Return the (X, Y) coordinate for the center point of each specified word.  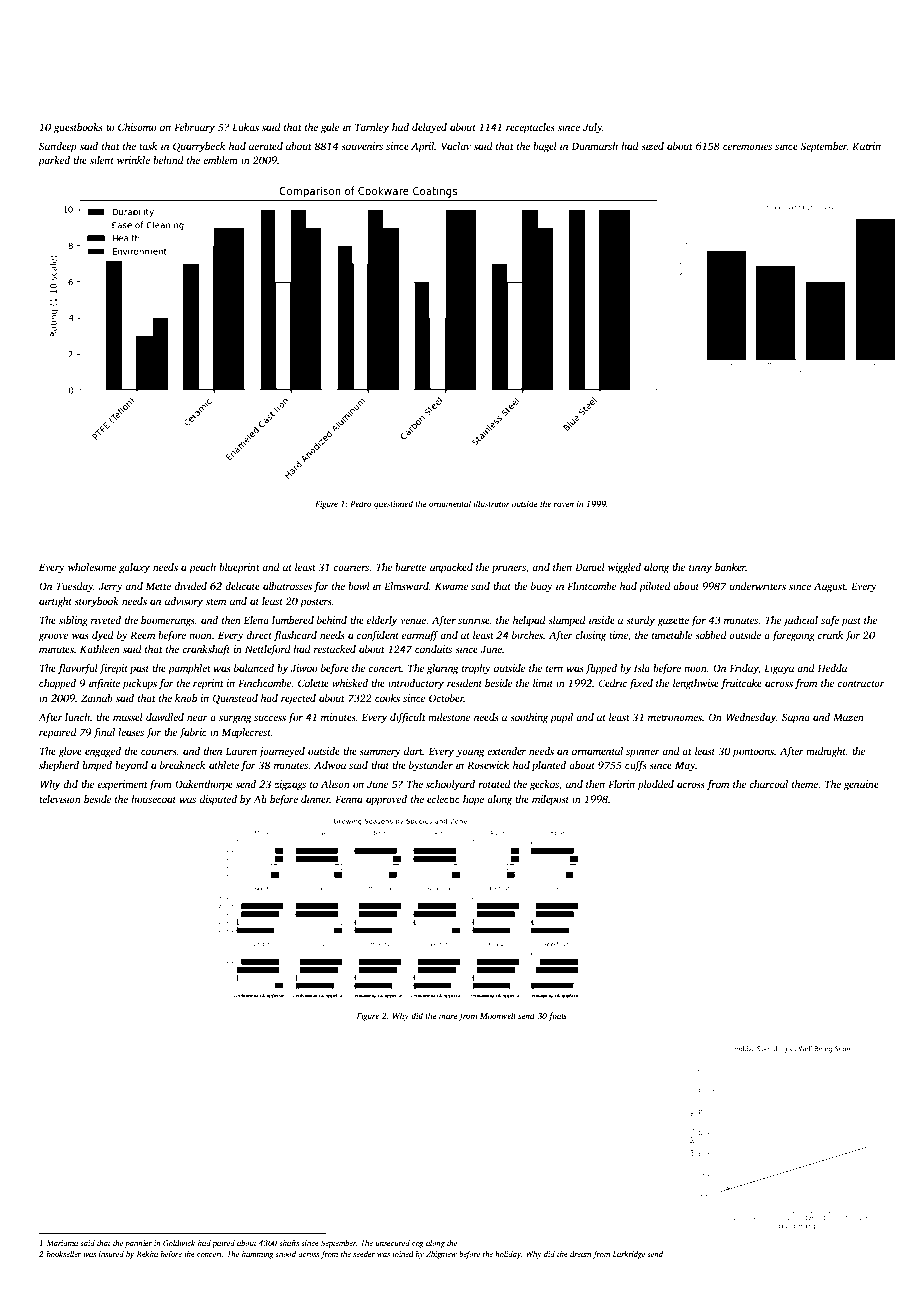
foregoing (793, 636)
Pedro (361, 503)
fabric (193, 733)
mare (448, 1016)
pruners (509, 569)
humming (258, 1255)
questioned (393, 504)
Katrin (866, 146)
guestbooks (78, 128)
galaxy (134, 568)
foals (557, 1016)
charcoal (768, 784)
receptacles (530, 128)
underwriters (758, 586)
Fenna (349, 799)
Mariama (62, 1243)
